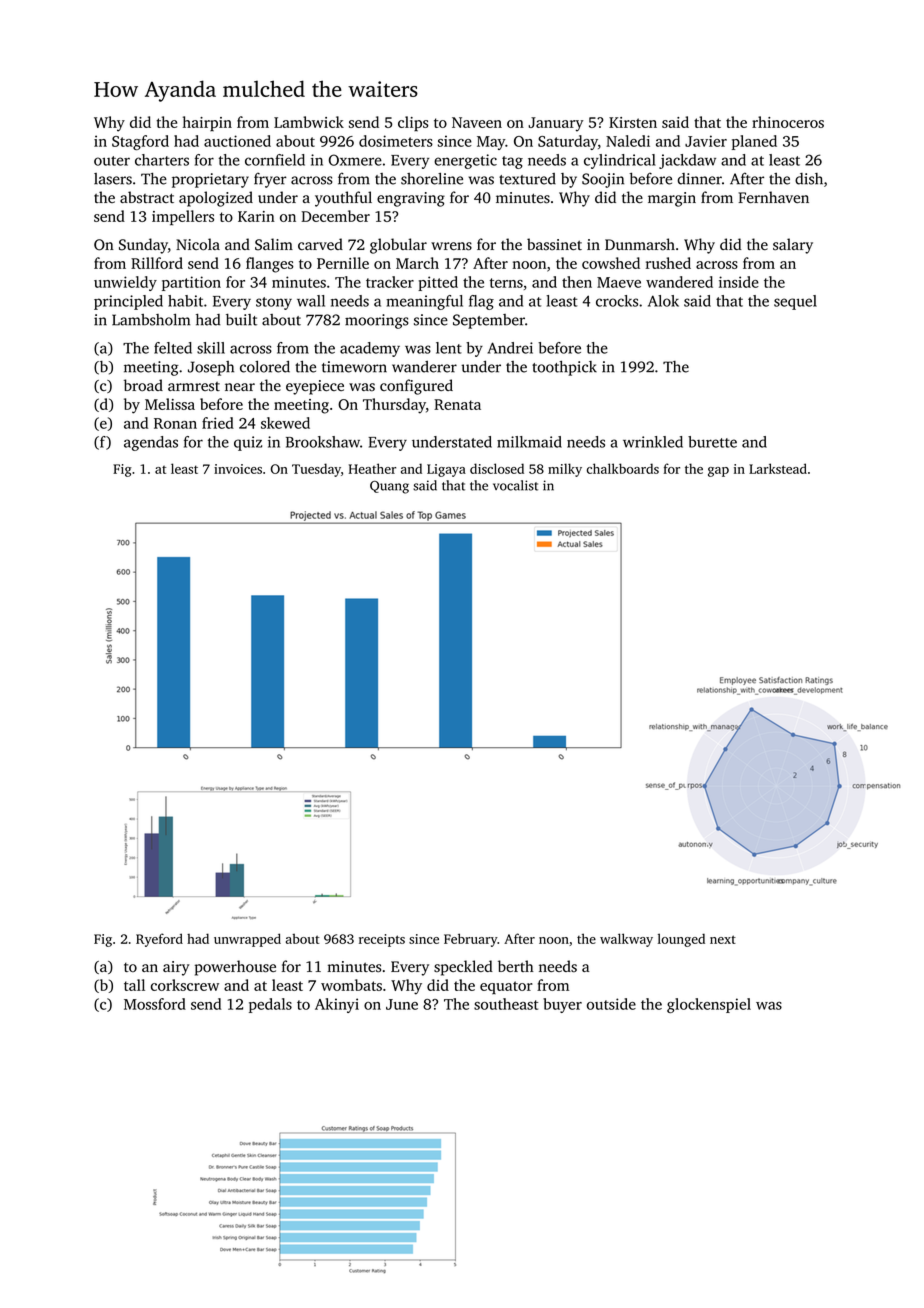 This screenshot has width=924, height=1308. What do you see at coordinates (210, 180) in the screenshot?
I see `proprietary` at bounding box center [210, 180].
